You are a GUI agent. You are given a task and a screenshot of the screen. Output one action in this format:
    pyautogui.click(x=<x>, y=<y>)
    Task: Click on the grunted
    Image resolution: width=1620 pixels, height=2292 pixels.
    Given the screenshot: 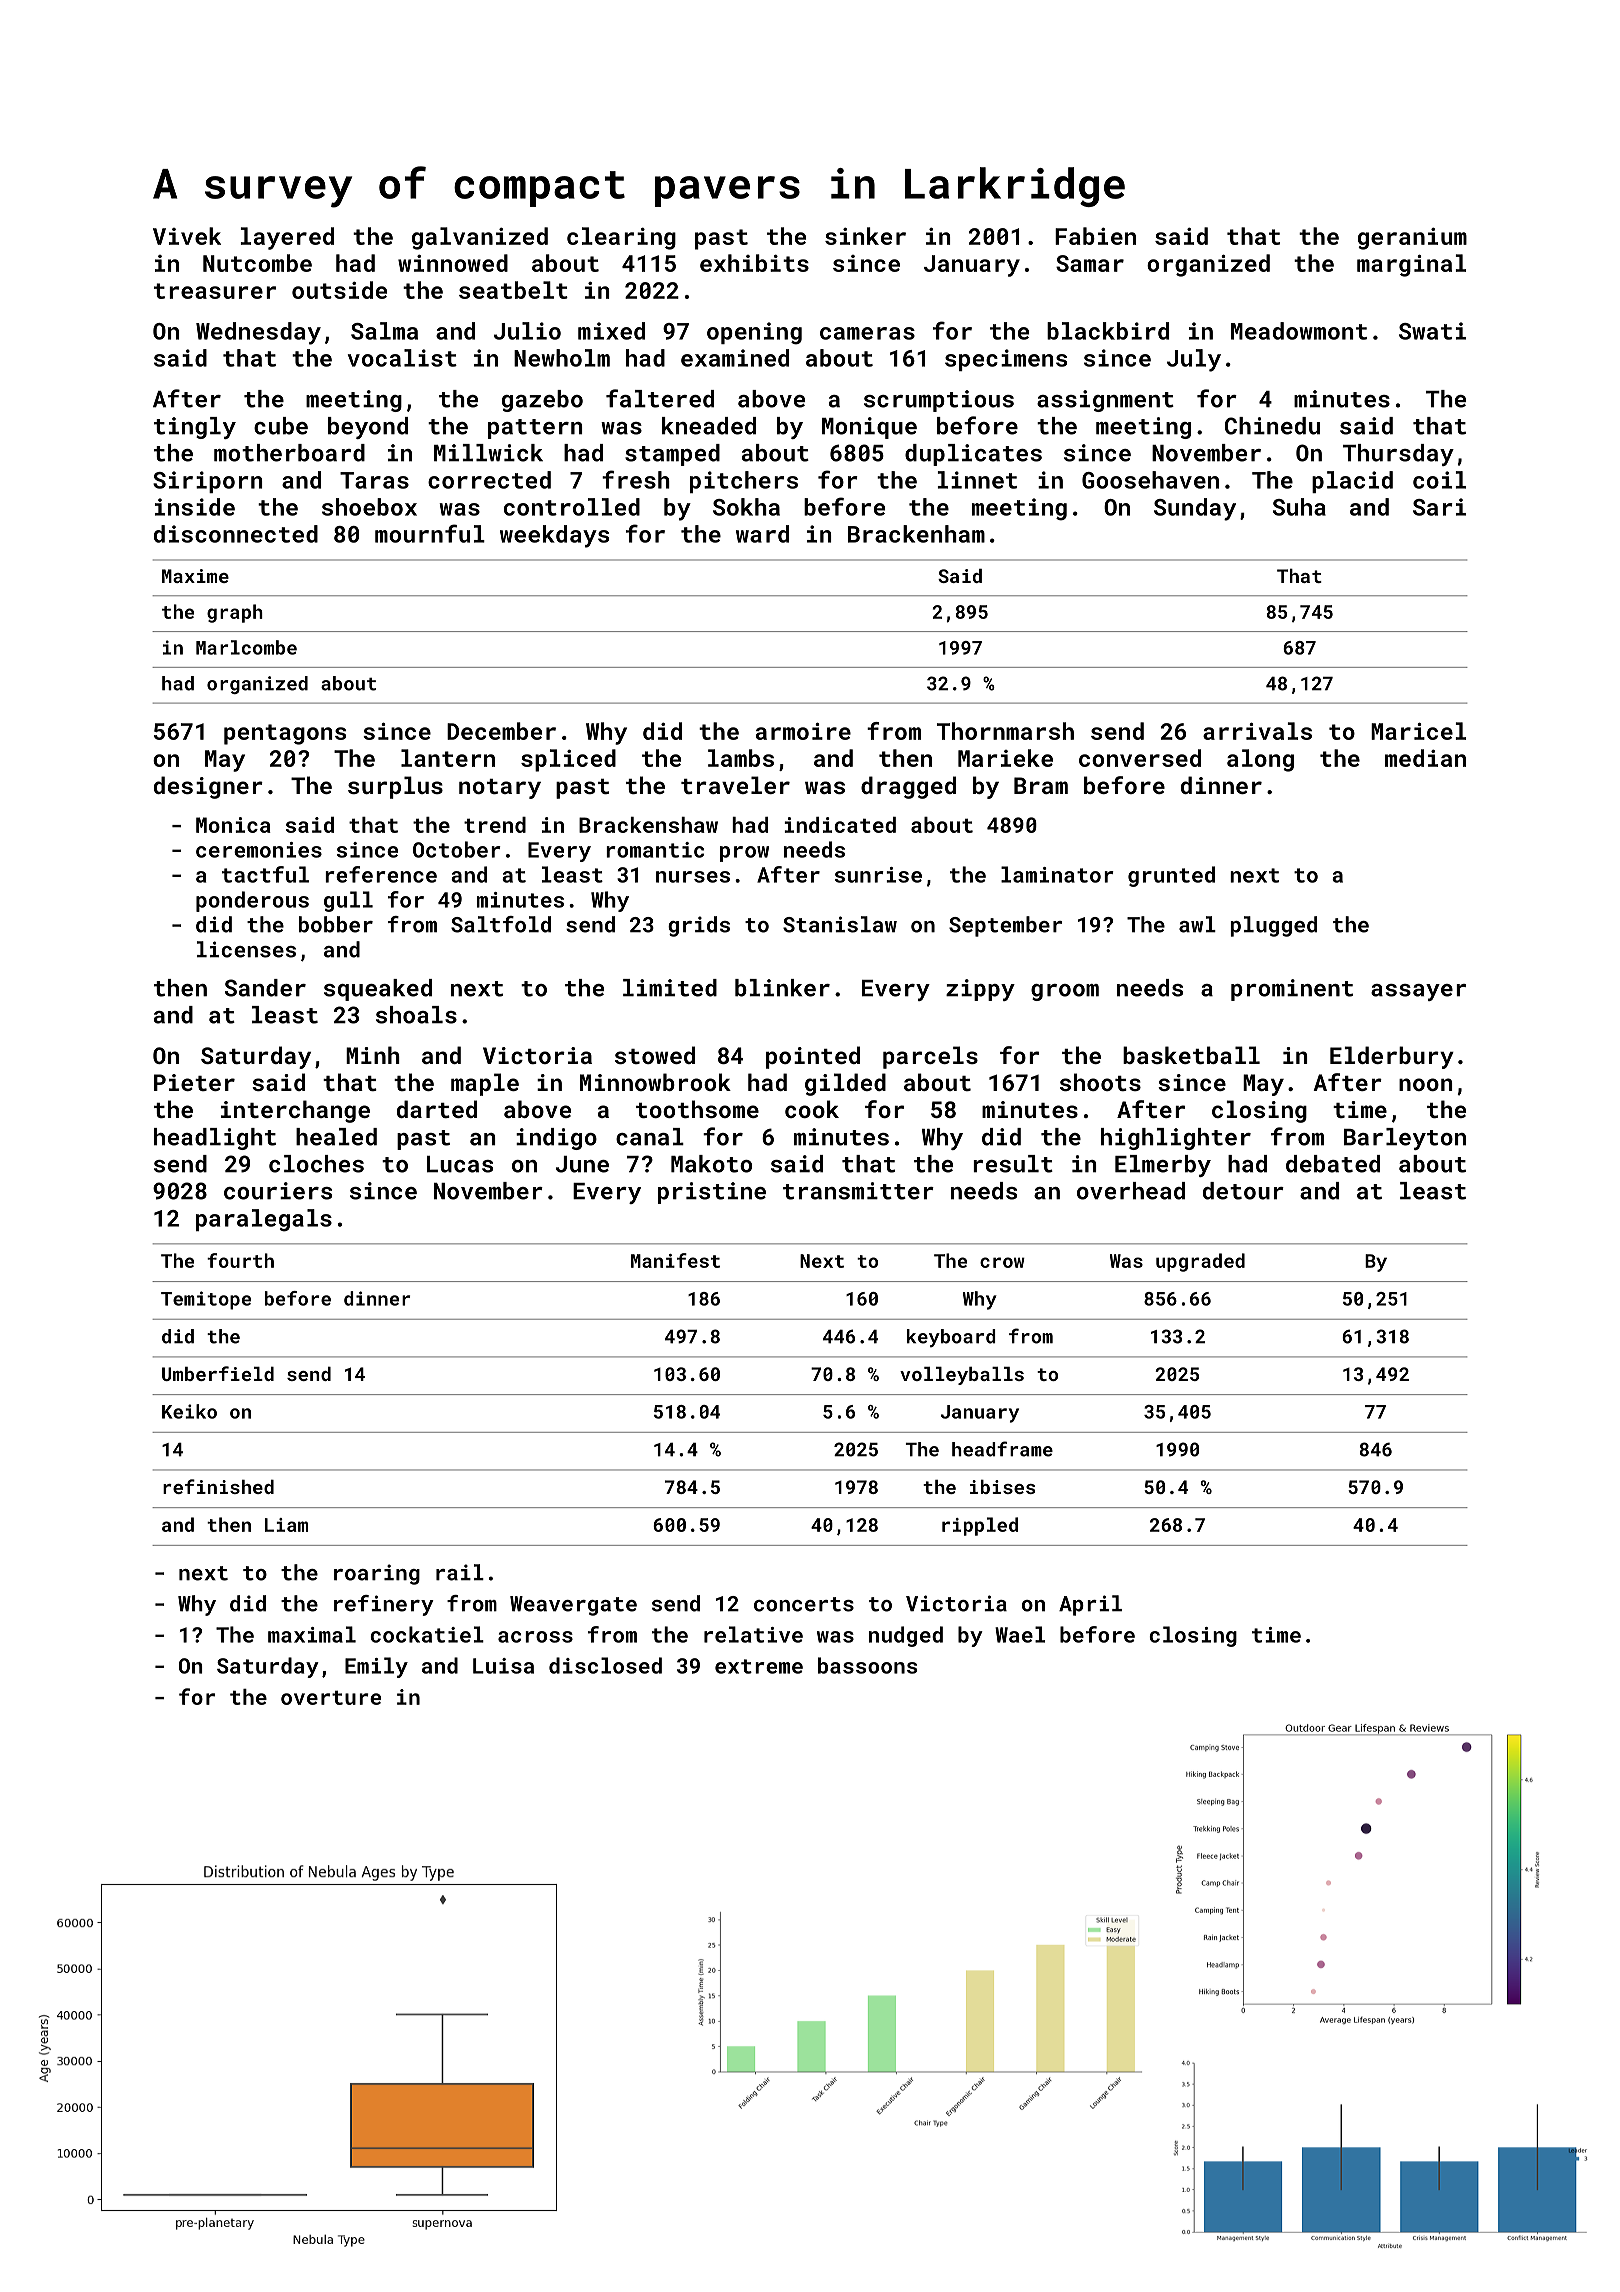 What is the action you would take?
    pyautogui.click(x=1171, y=876)
